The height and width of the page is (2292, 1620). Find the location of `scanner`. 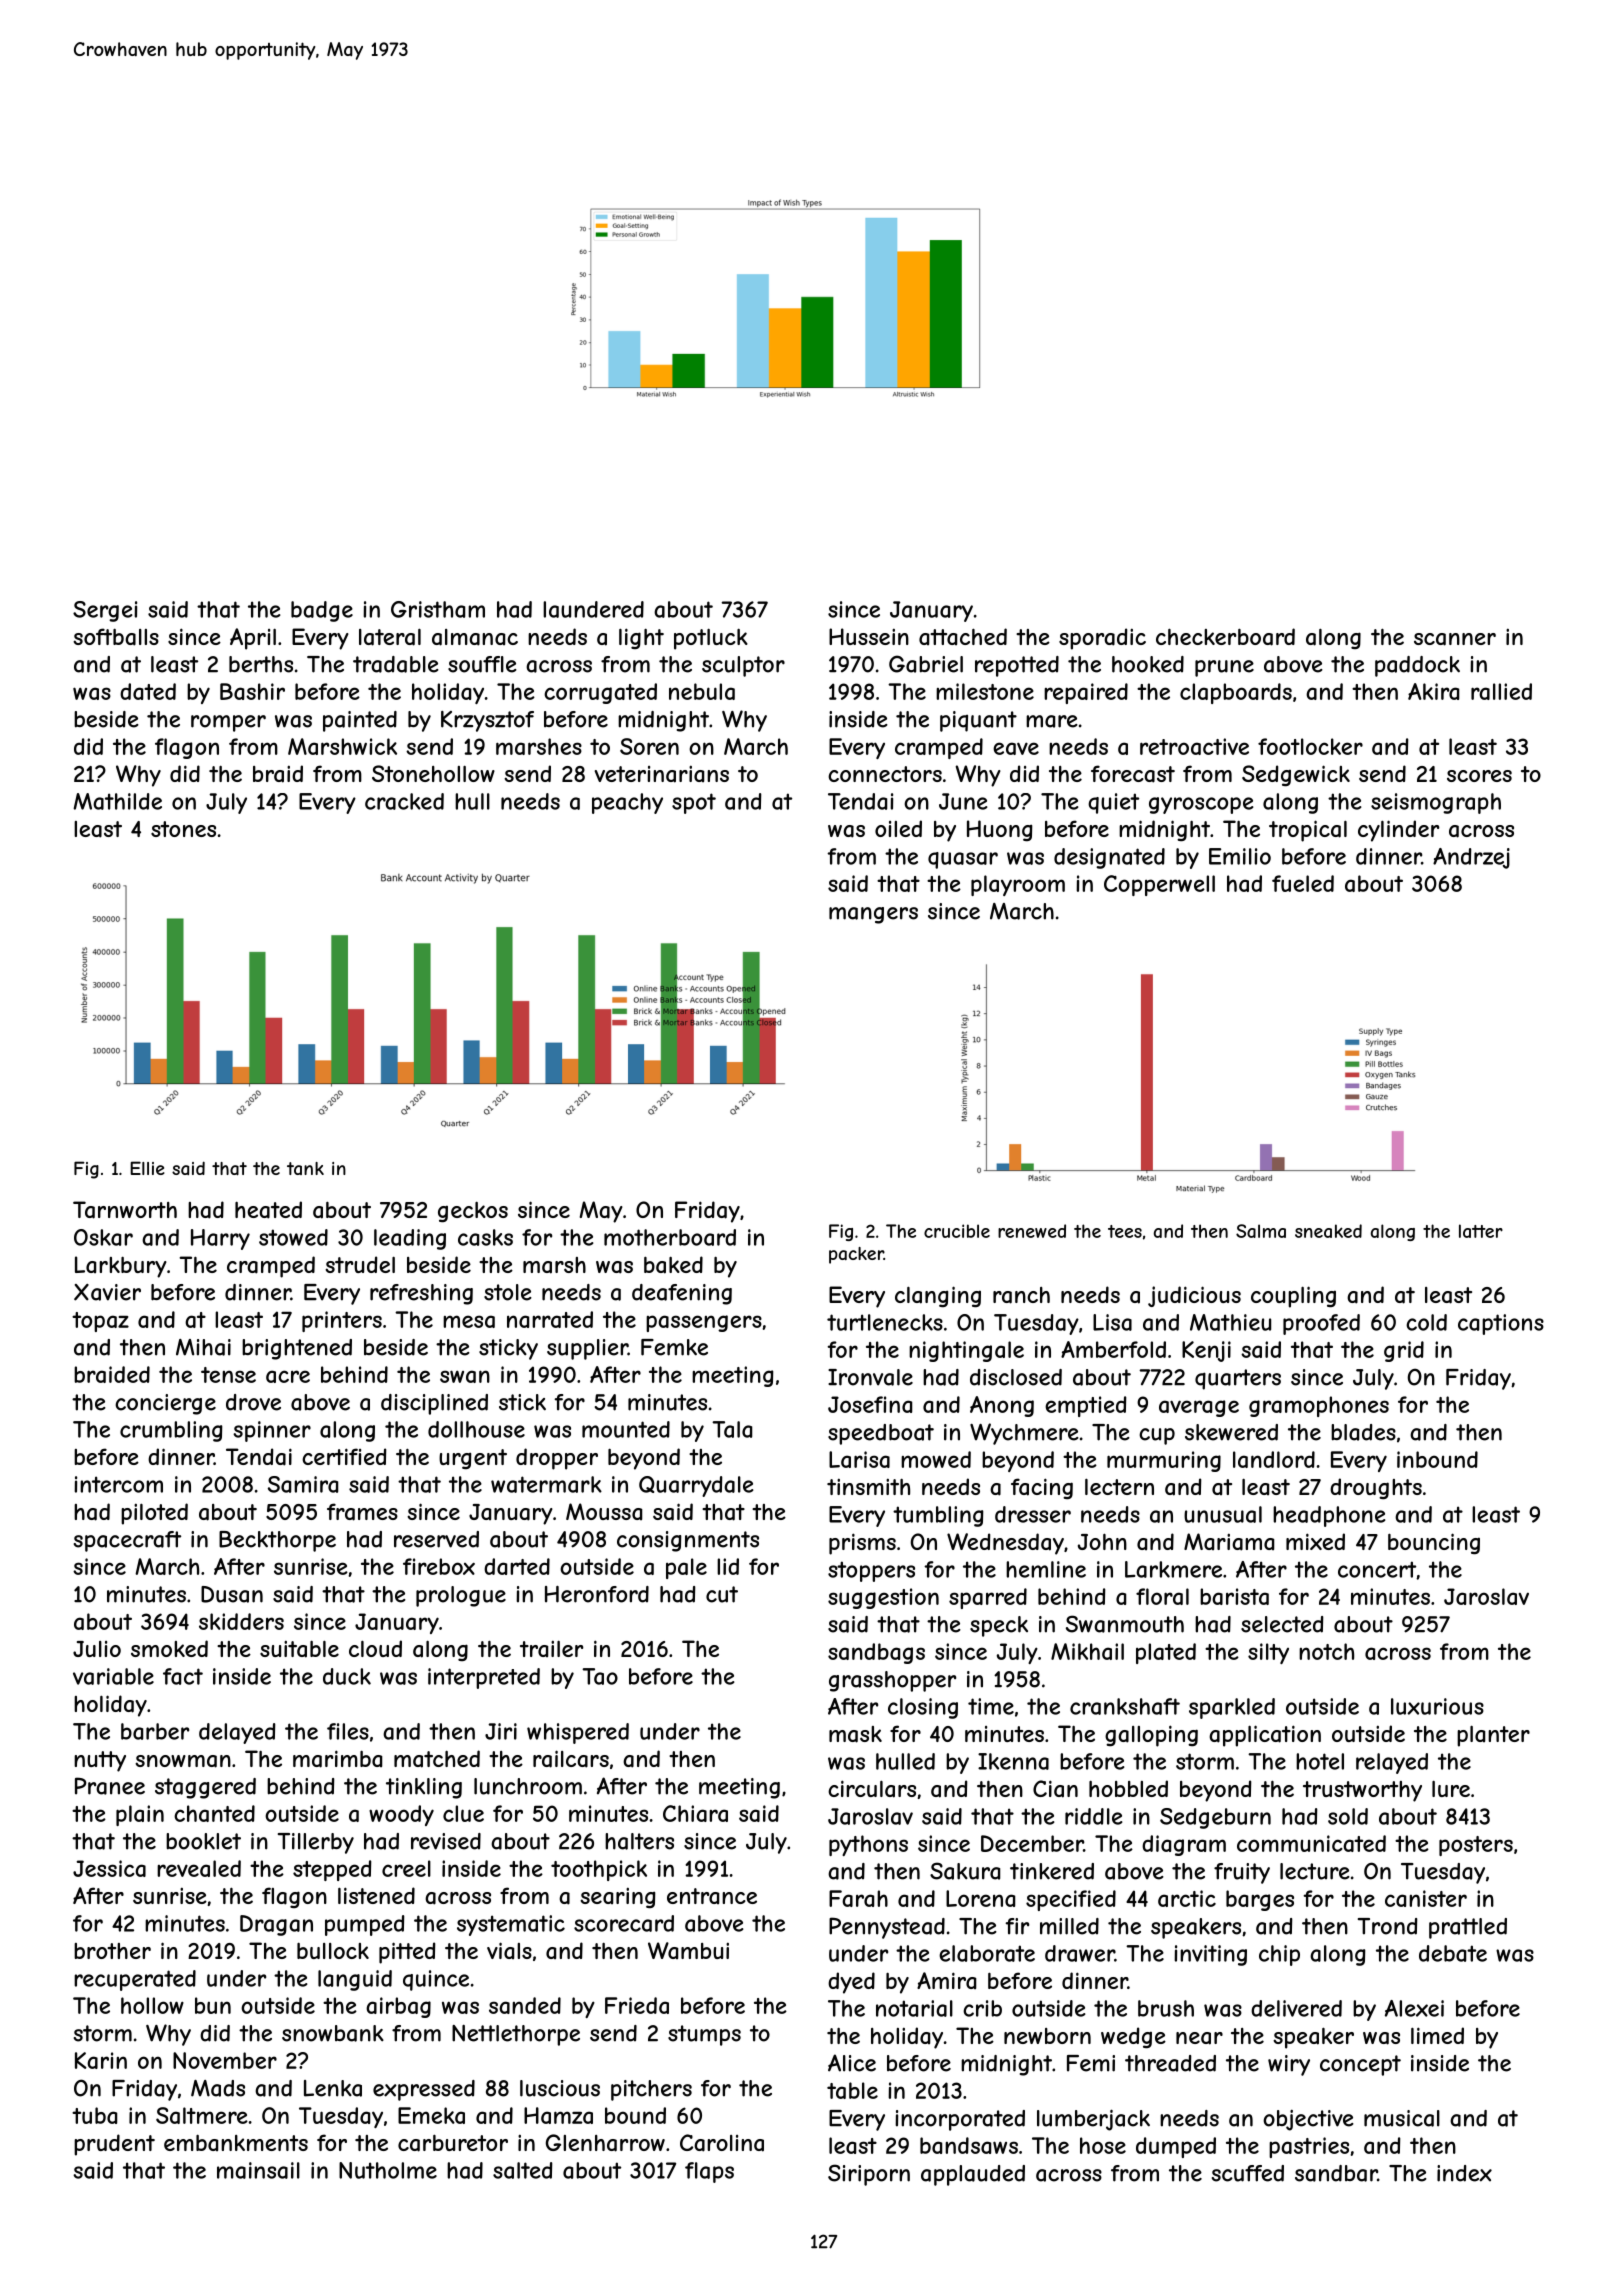

scanner is located at coordinates (1455, 639).
